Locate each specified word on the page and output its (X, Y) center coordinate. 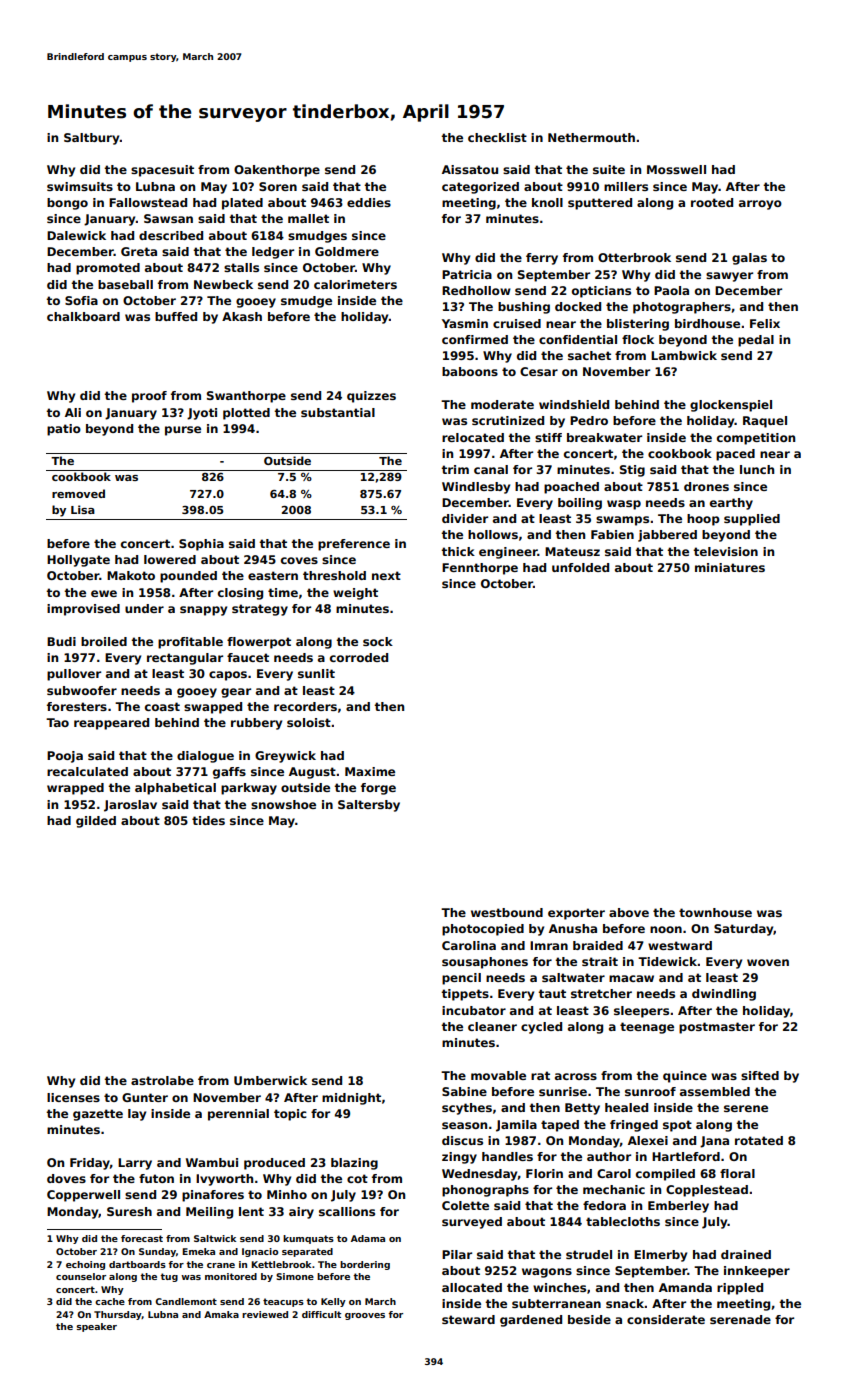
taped (560, 1126)
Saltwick (215, 1238)
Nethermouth (591, 137)
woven (768, 962)
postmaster (717, 1028)
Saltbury (91, 139)
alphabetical (175, 789)
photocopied (483, 930)
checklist (497, 137)
